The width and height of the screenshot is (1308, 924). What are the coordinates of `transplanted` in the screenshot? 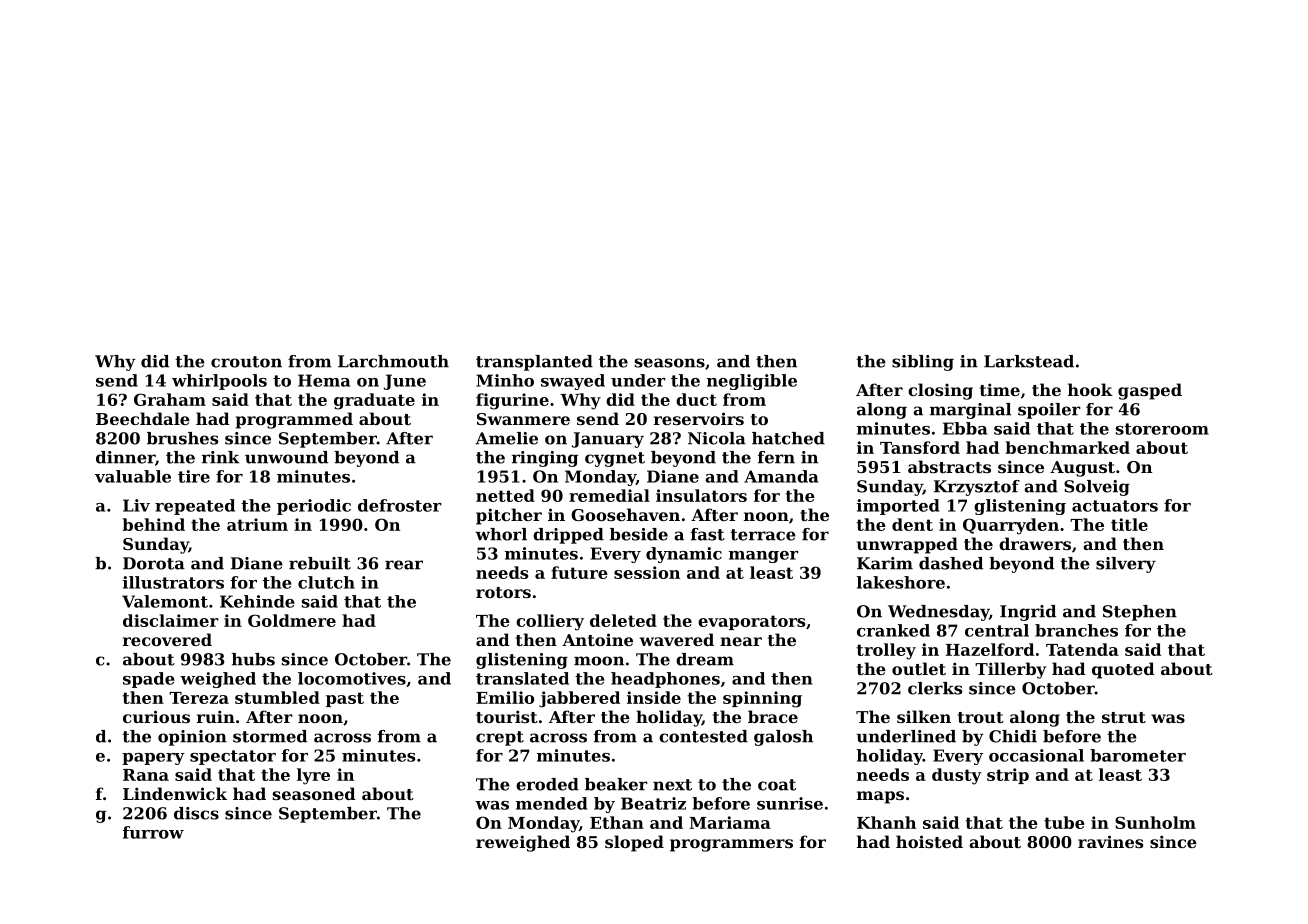 It's located at (534, 363).
